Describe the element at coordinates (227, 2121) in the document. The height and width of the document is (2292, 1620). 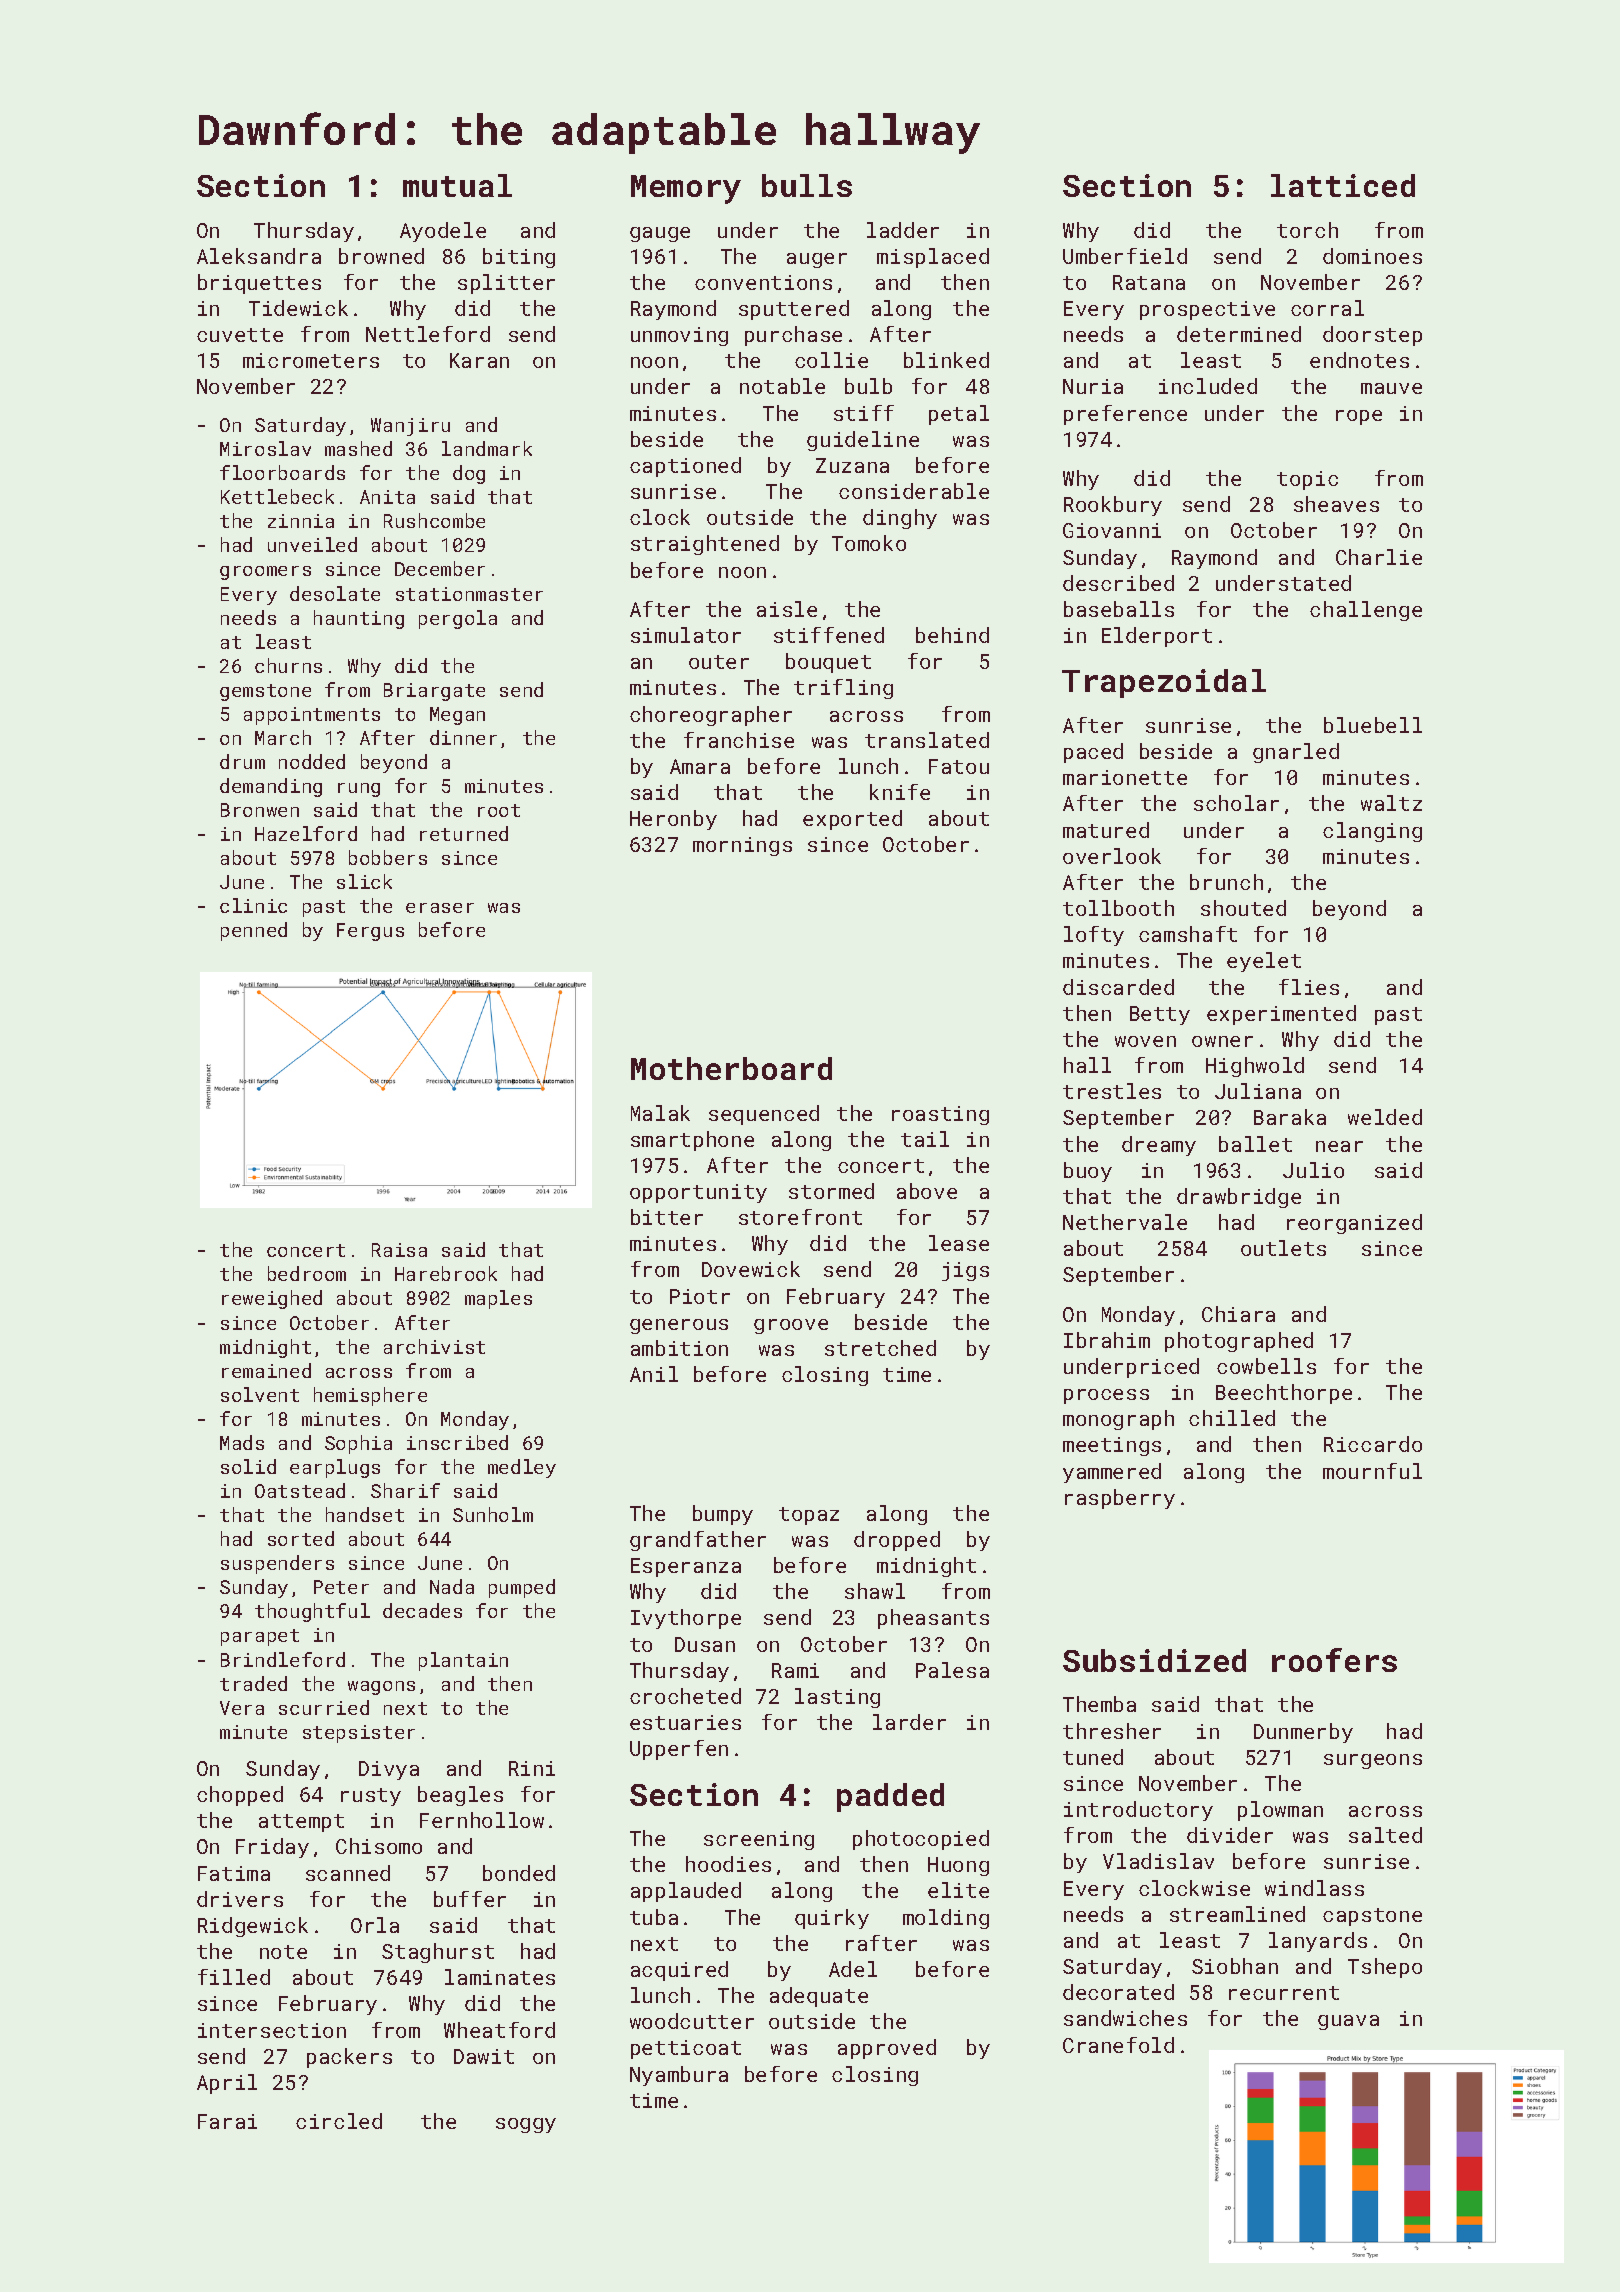
I see `Farai` at that location.
